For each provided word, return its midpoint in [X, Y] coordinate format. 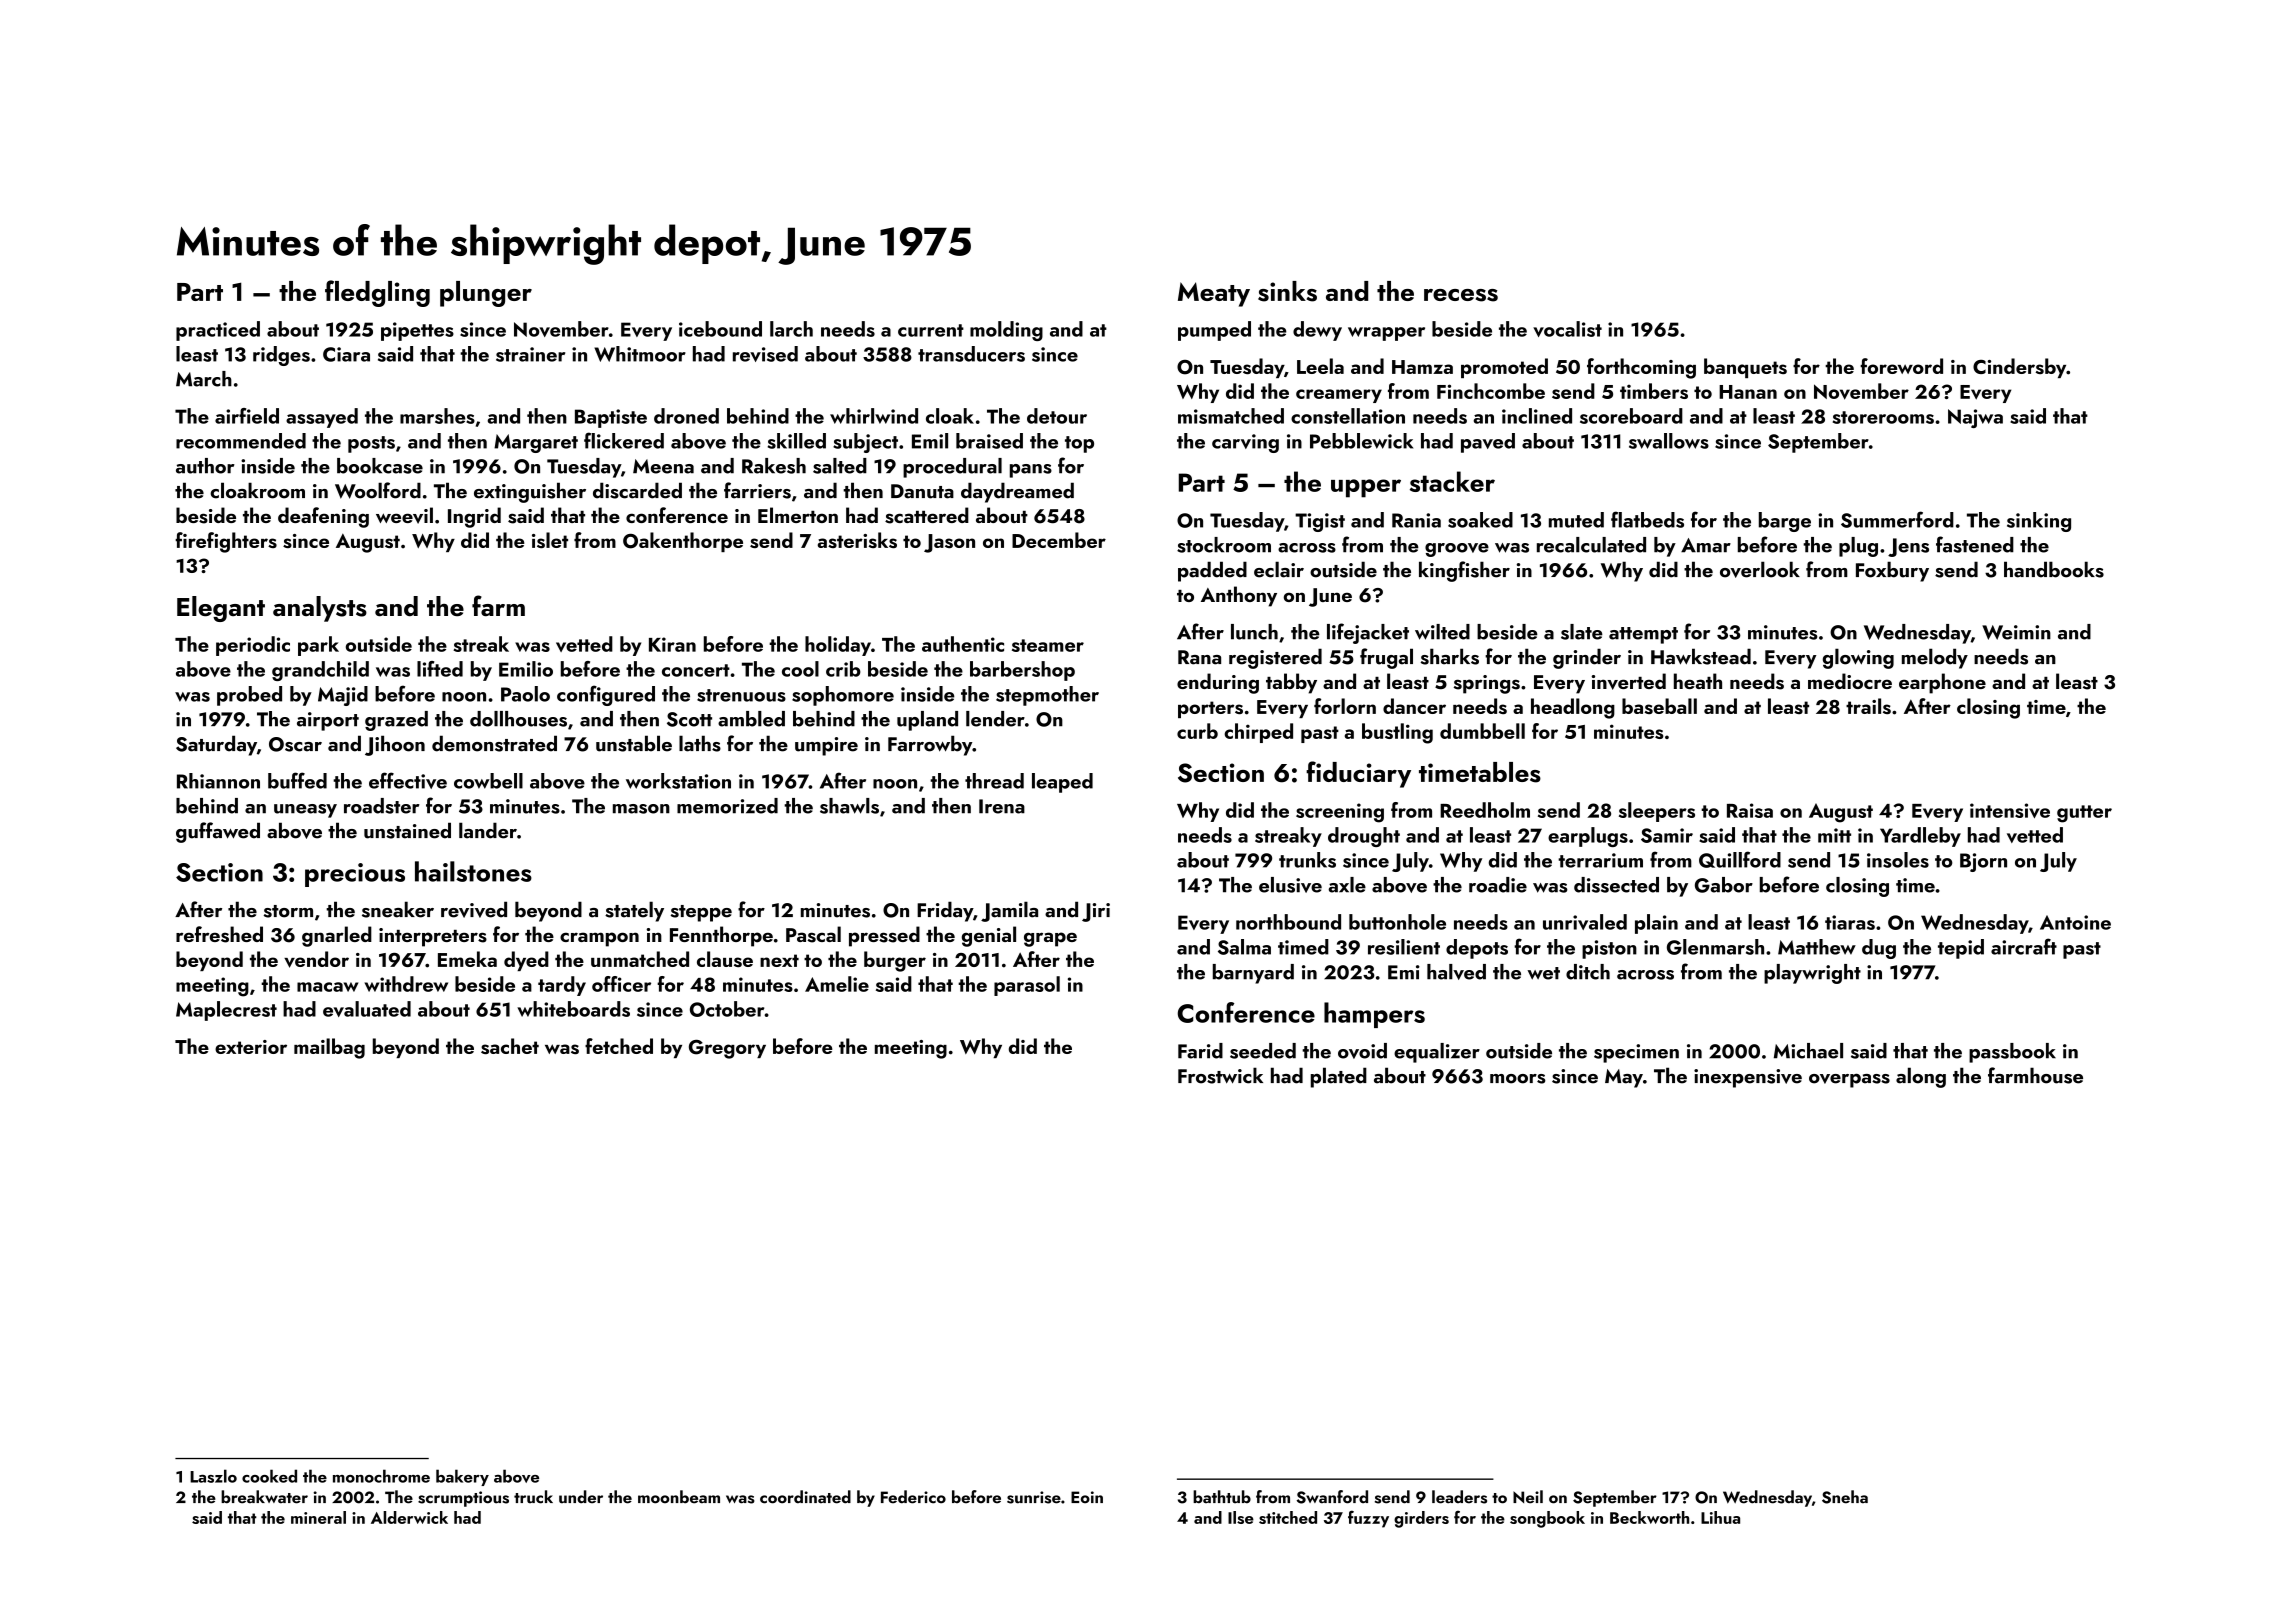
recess [1461, 295]
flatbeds [1647, 519]
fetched [619, 1046]
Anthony [1239, 596]
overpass [1849, 1080]
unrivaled [1585, 922]
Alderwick [409, 1517]
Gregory [727, 1049]
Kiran [672, 644]
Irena [1002, 806]
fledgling [377, 293]
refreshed [219, 934]
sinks [1287, 291]
